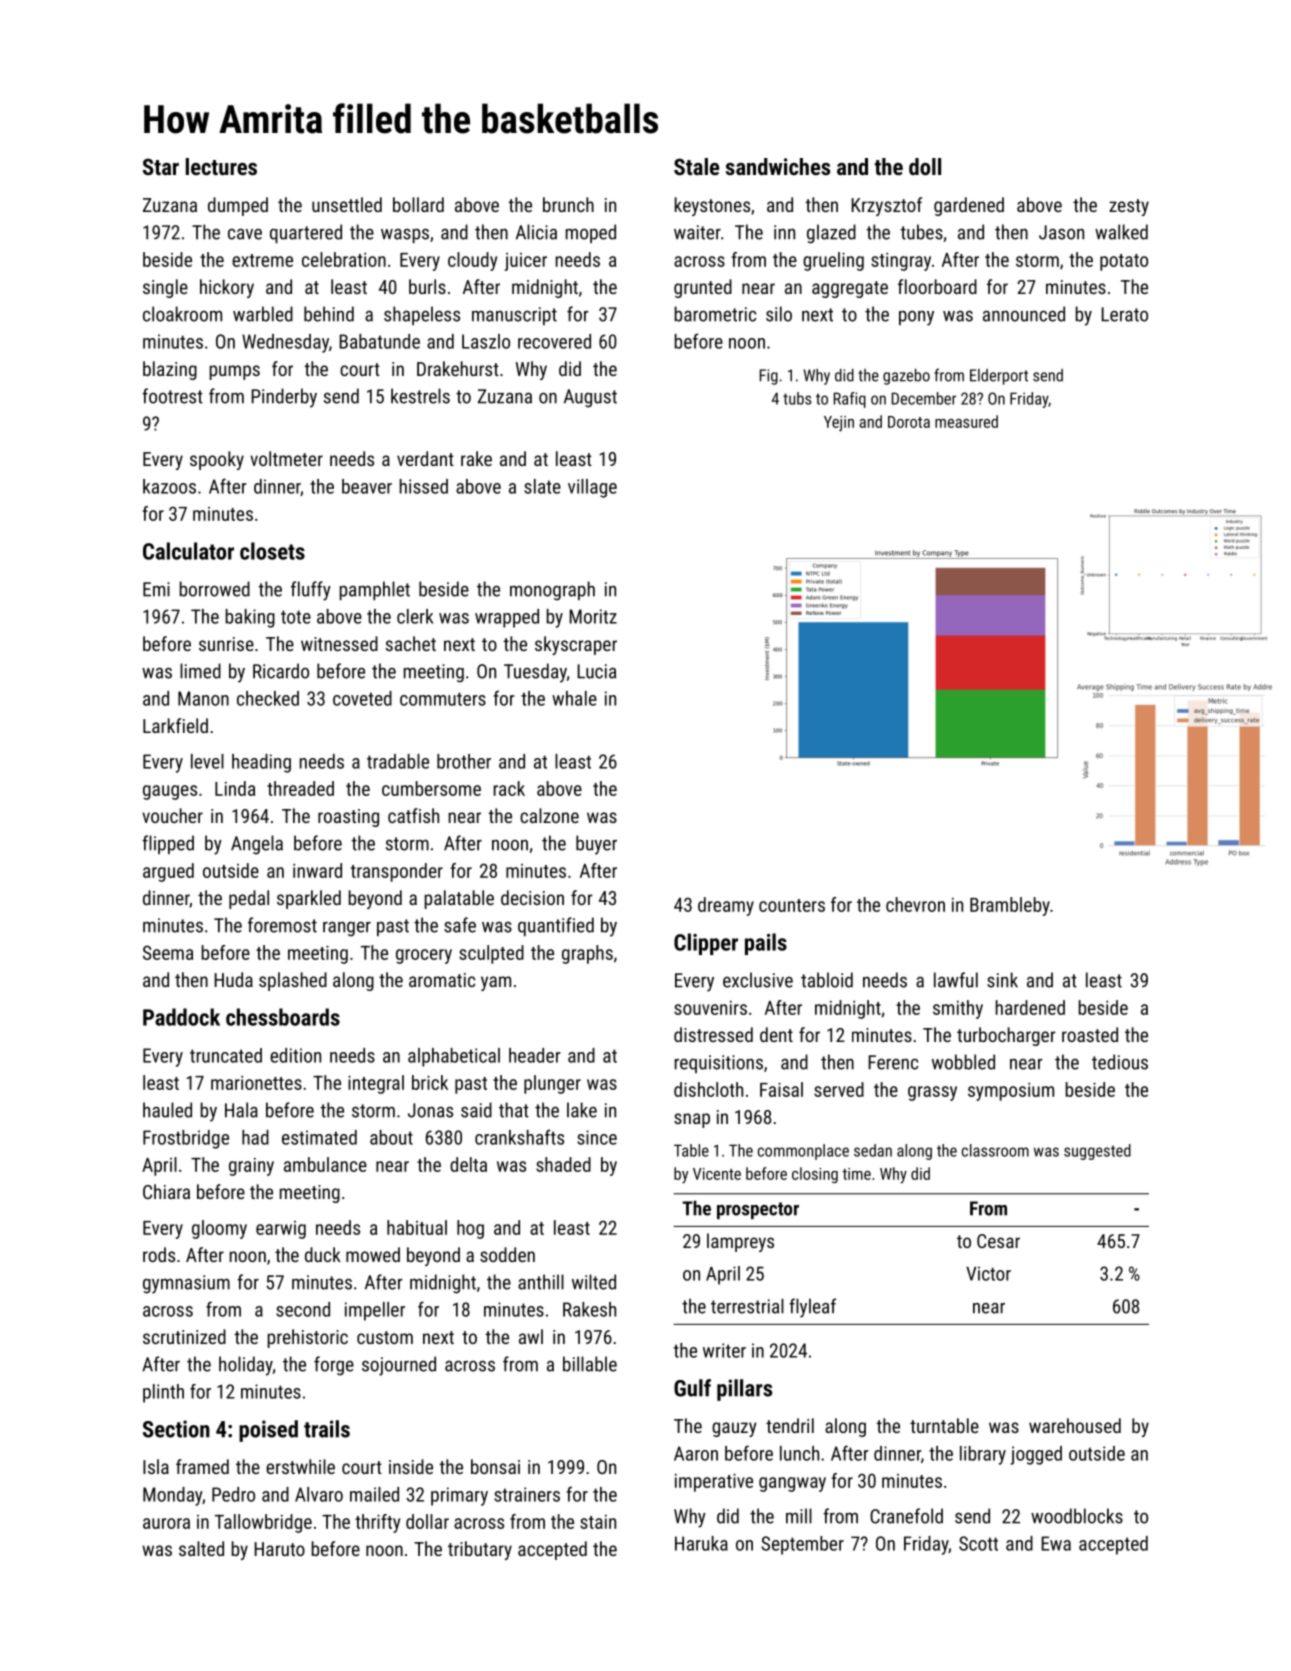  What do you see at coordinates (367, 486) in the page?
I see `beaver` at bounding box center [367, 486].
